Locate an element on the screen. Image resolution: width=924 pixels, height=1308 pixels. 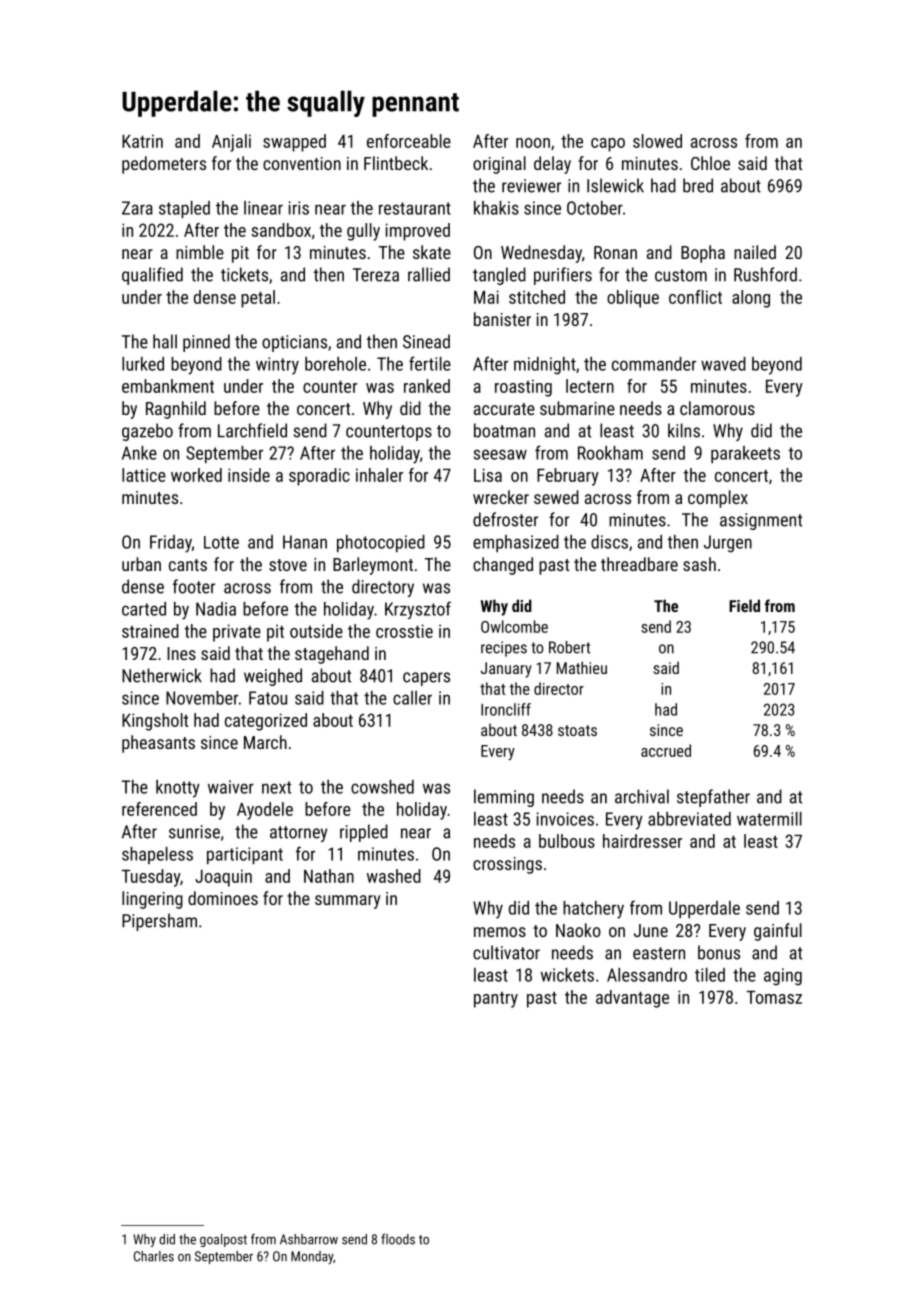
noon is located at coordinates (533, 143).
